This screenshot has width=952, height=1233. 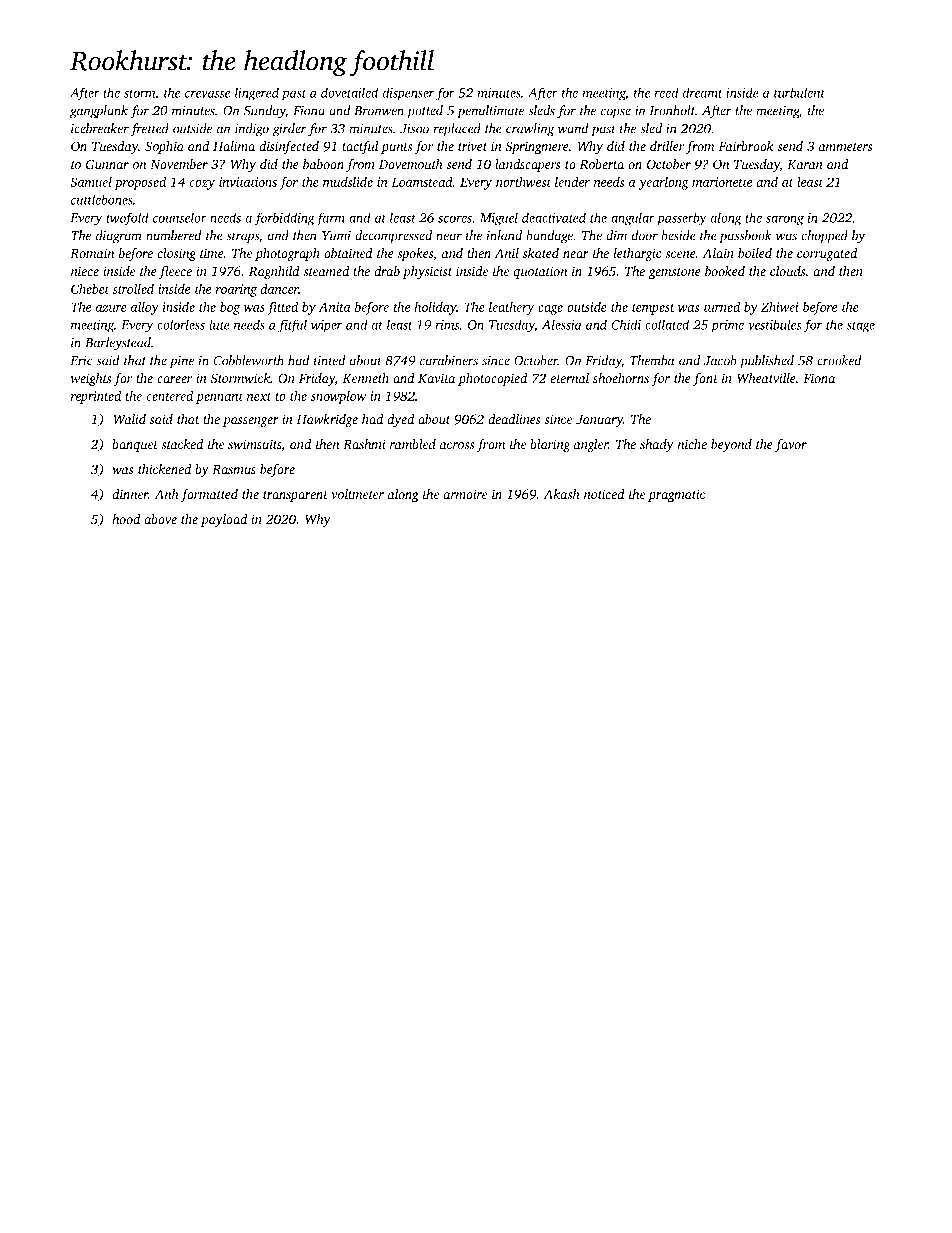 I want to click on rims, so click(x=447, y=325).
